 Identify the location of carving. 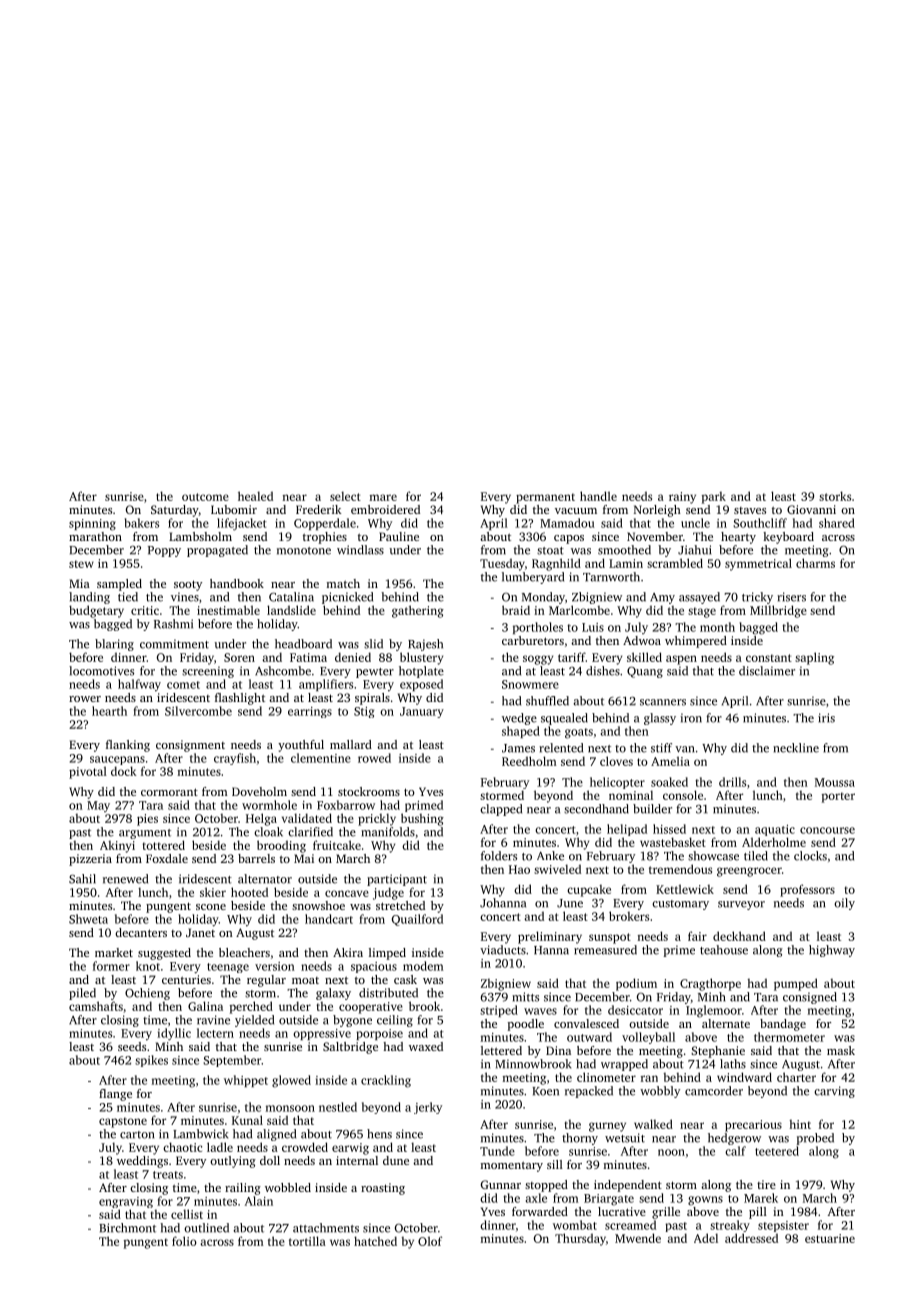
(834, 1092).
